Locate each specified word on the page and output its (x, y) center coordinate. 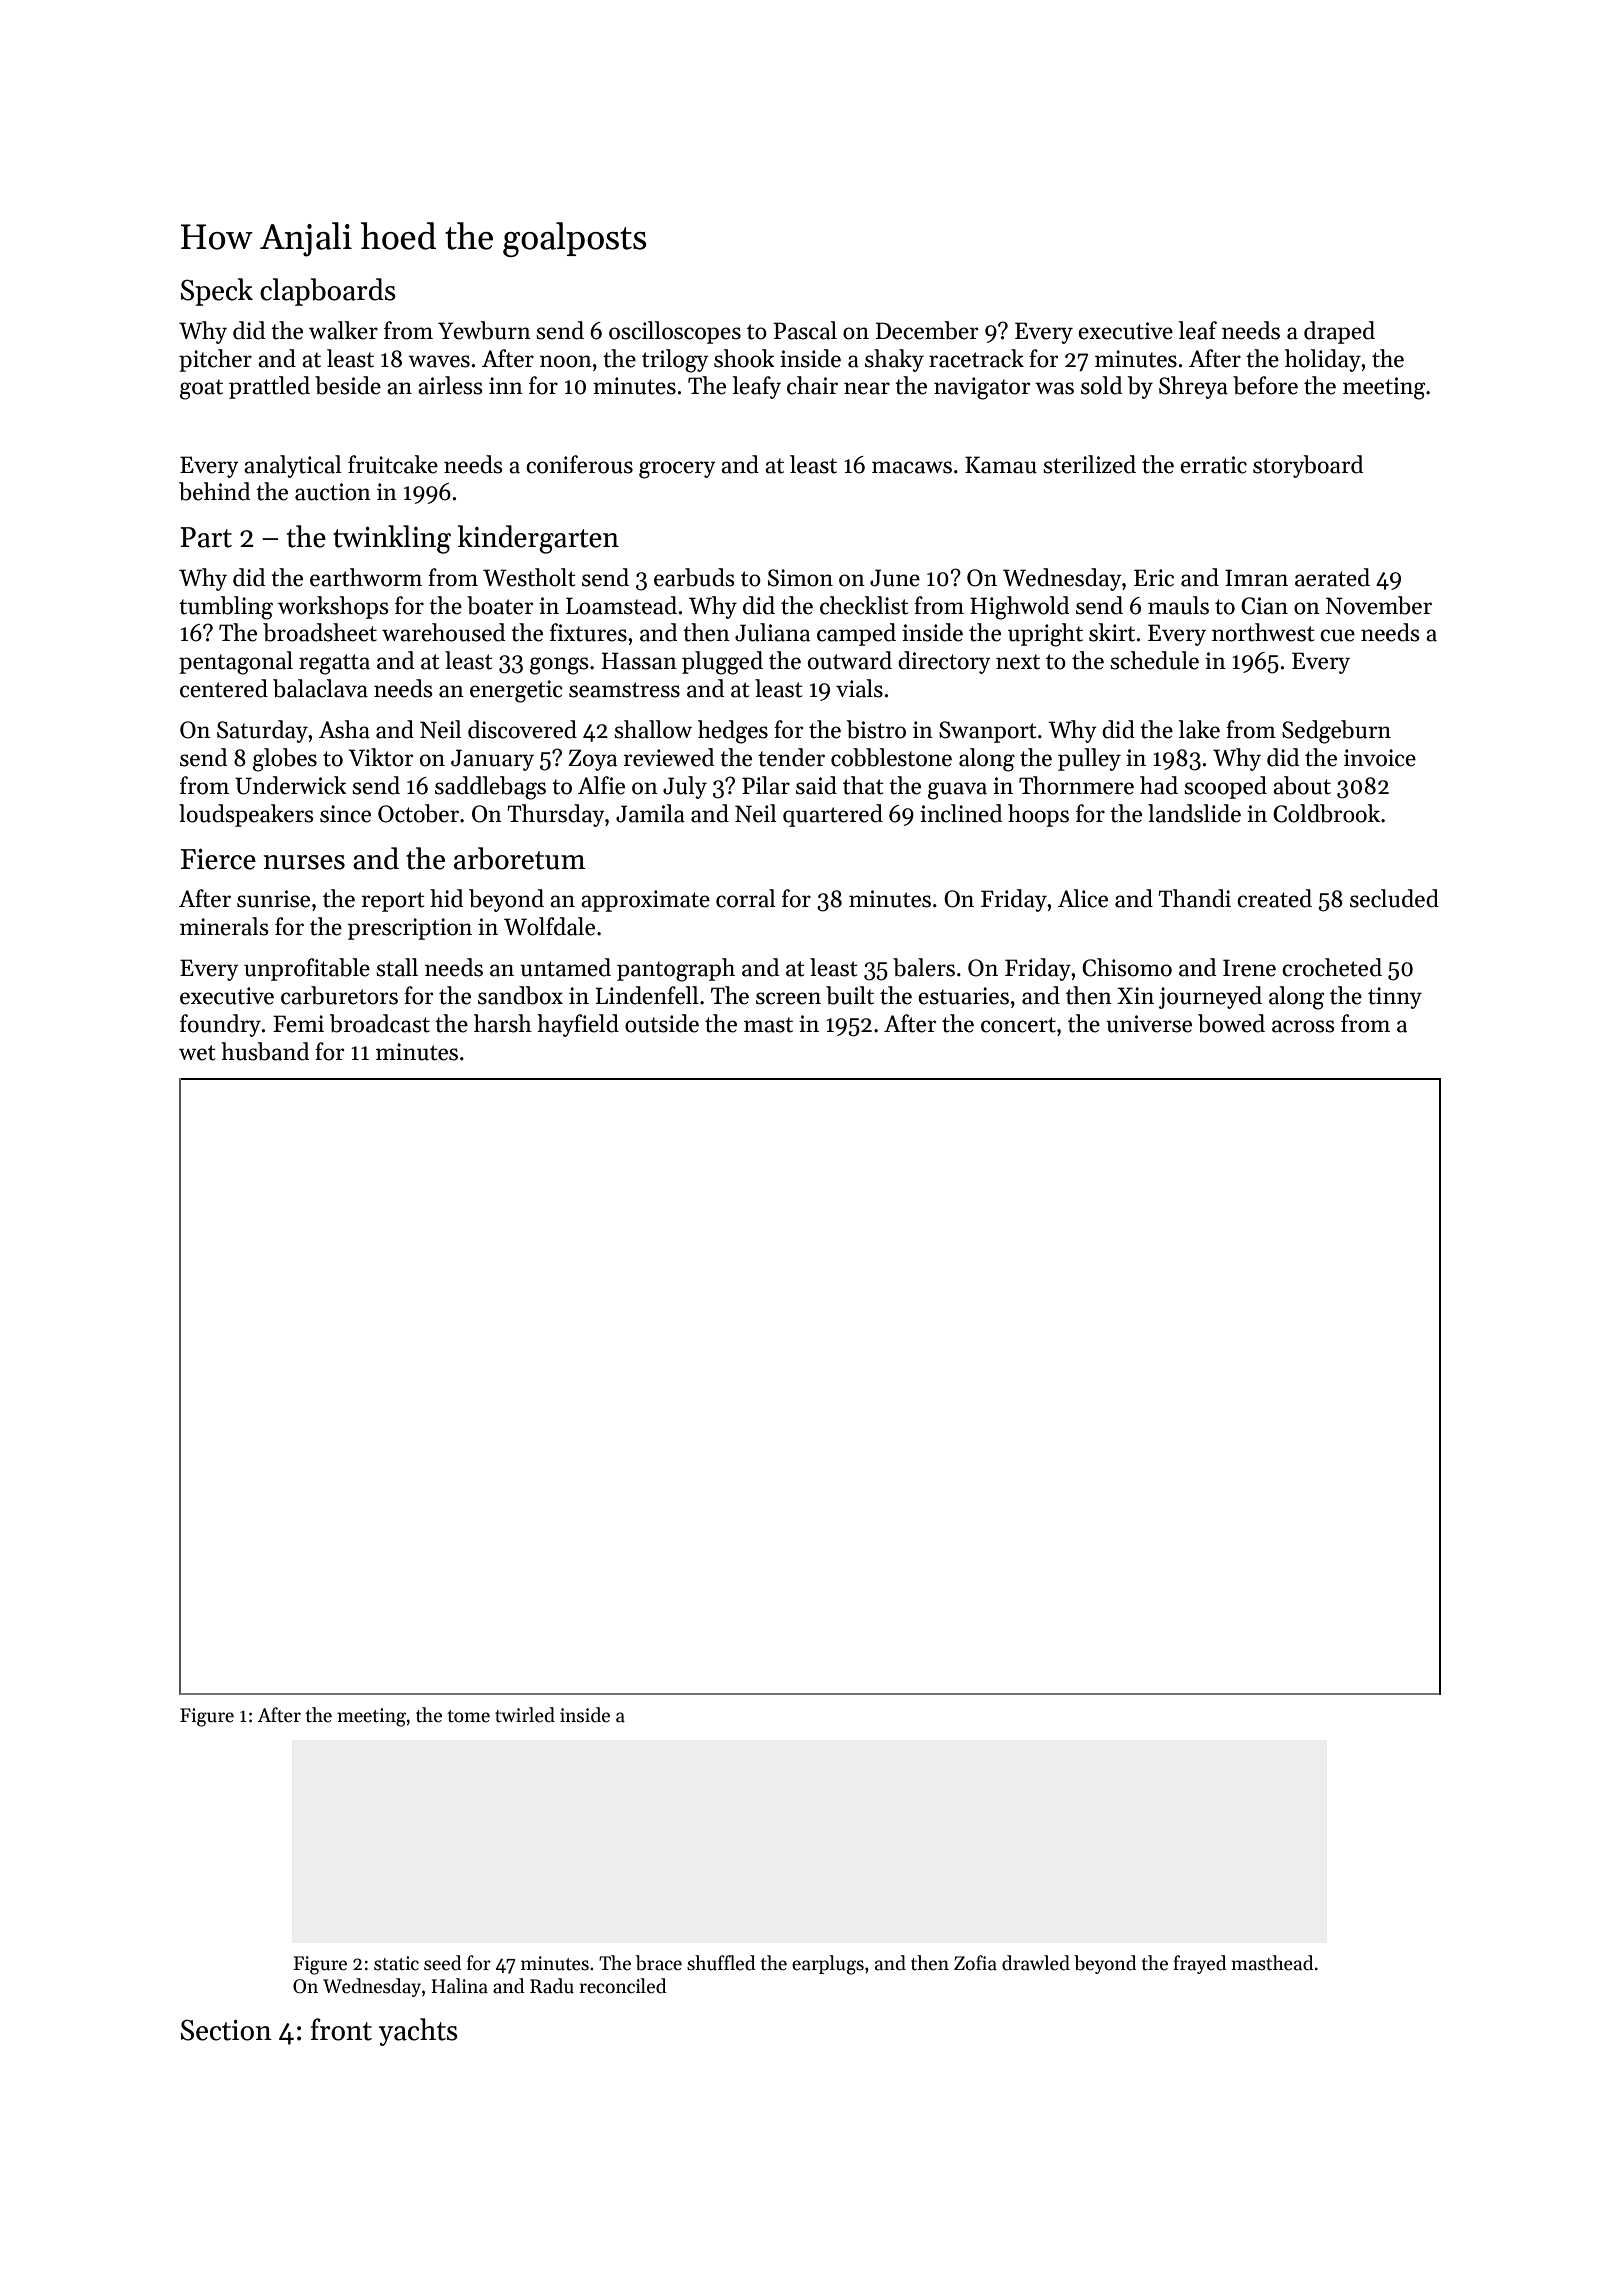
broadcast (380, 1023)
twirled (525, 1715)
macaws (912, 467)
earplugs (828, 1965)
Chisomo (1127, 967)
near (867, 388)
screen (788, 998)
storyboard (1308, 466)
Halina (459, 1986)
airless (450, 385)
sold (1101, 385)
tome (469, 1716)
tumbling (226, 608)
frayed (1200, 1964)
